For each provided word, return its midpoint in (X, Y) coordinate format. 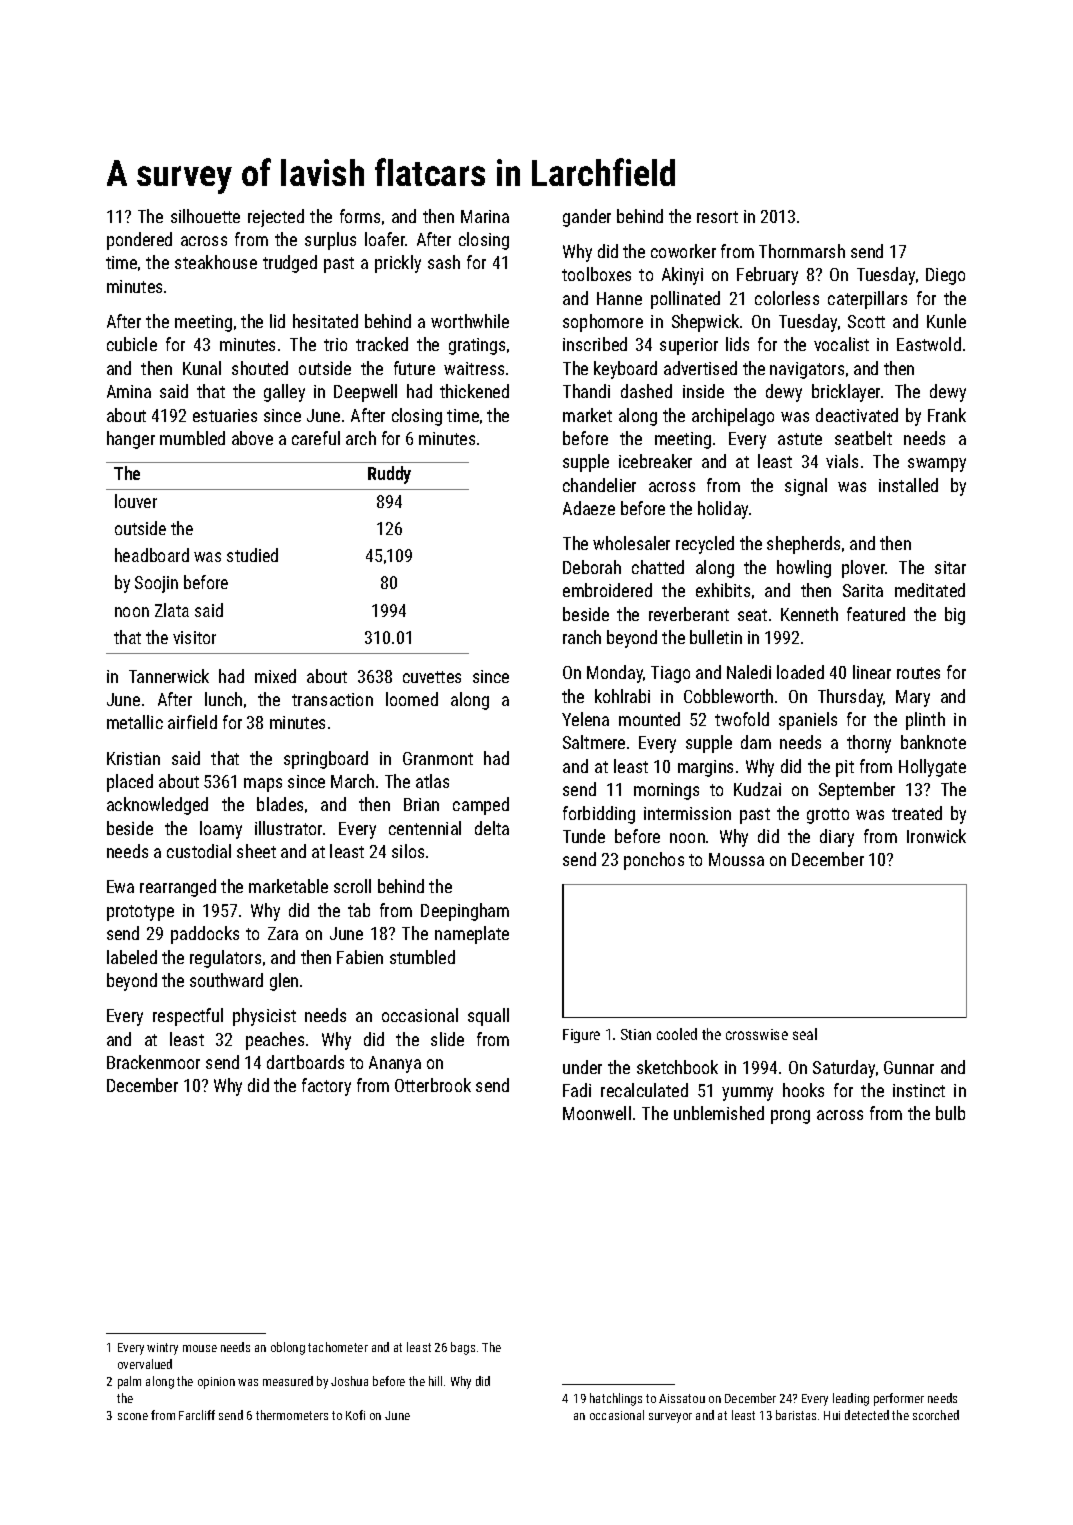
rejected (276, 218)
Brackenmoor (153, 1062)
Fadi (577, 1090)
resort (717, 217)
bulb (950, 1113)
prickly (398, 264)
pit (845, 768)
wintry (162, 1349)
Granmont (438, 758)
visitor (194, 637)
